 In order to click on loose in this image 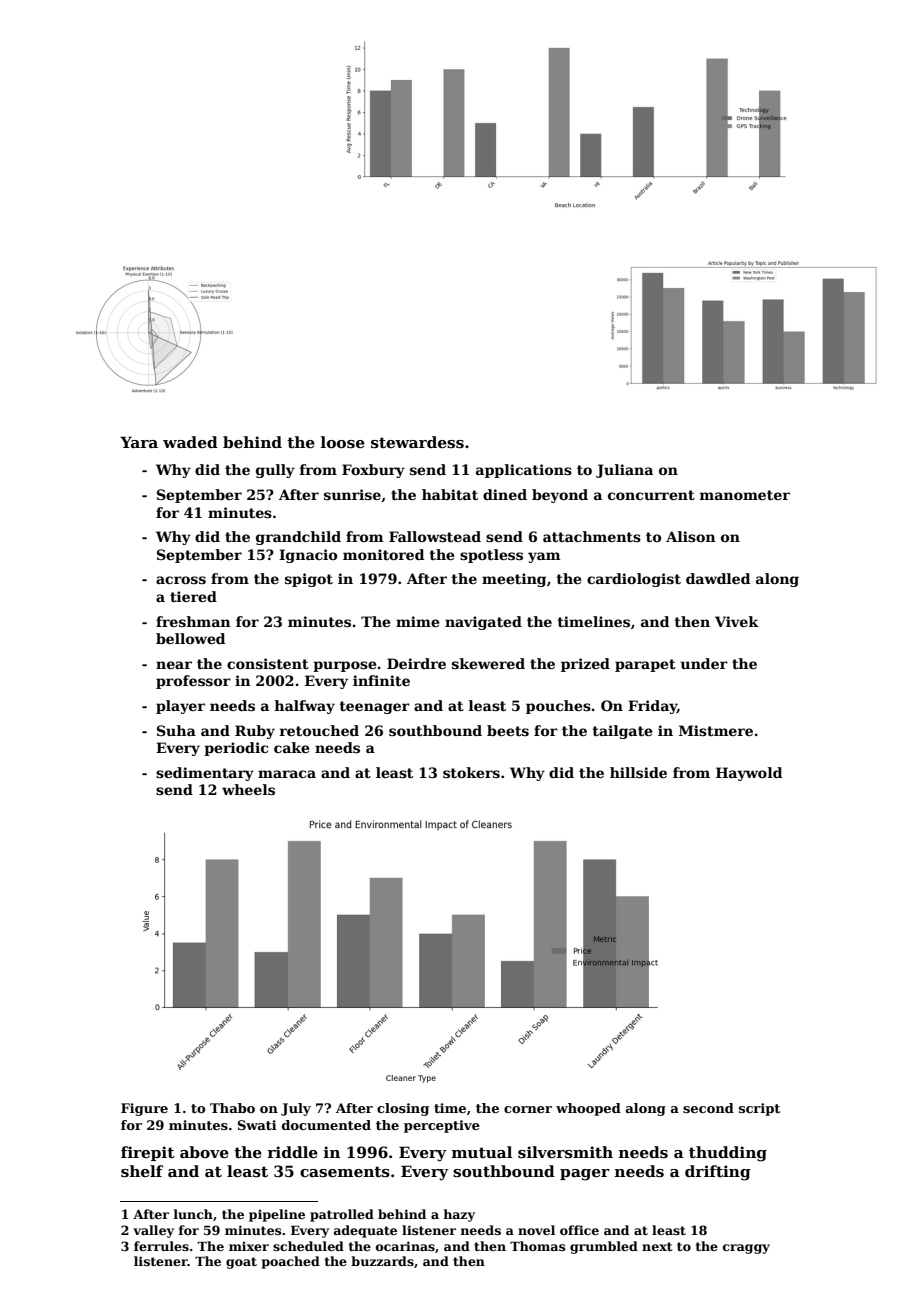, I will do `click(343, 442)`.
